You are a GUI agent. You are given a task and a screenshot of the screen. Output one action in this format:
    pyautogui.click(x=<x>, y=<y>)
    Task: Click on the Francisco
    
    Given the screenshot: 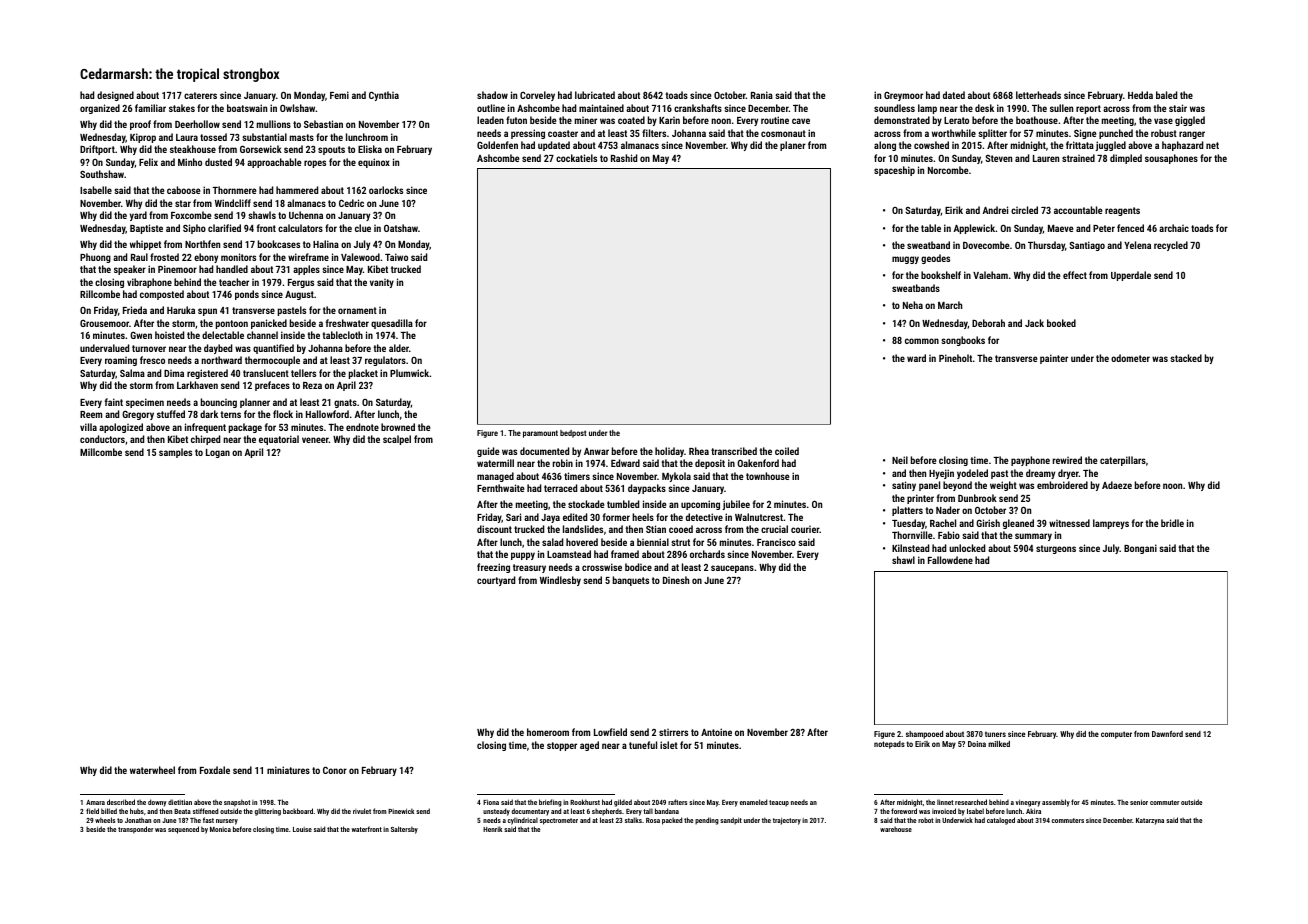 What is the action you would take?
    pyautogui.click(x=776, y=542)
